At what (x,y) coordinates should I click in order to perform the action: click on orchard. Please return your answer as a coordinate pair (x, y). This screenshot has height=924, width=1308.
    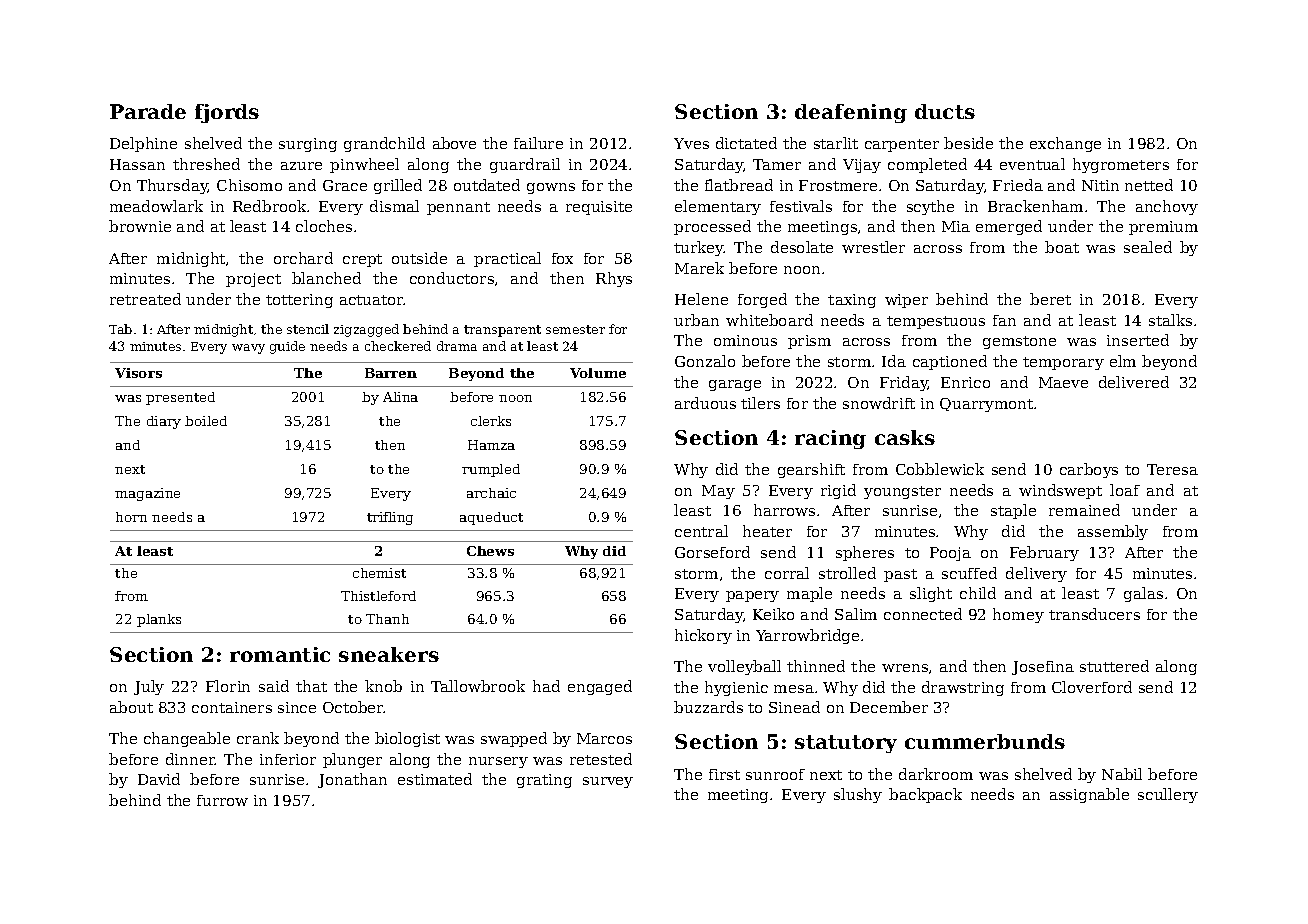
    Looking at the image, I should click on (303, 258).
